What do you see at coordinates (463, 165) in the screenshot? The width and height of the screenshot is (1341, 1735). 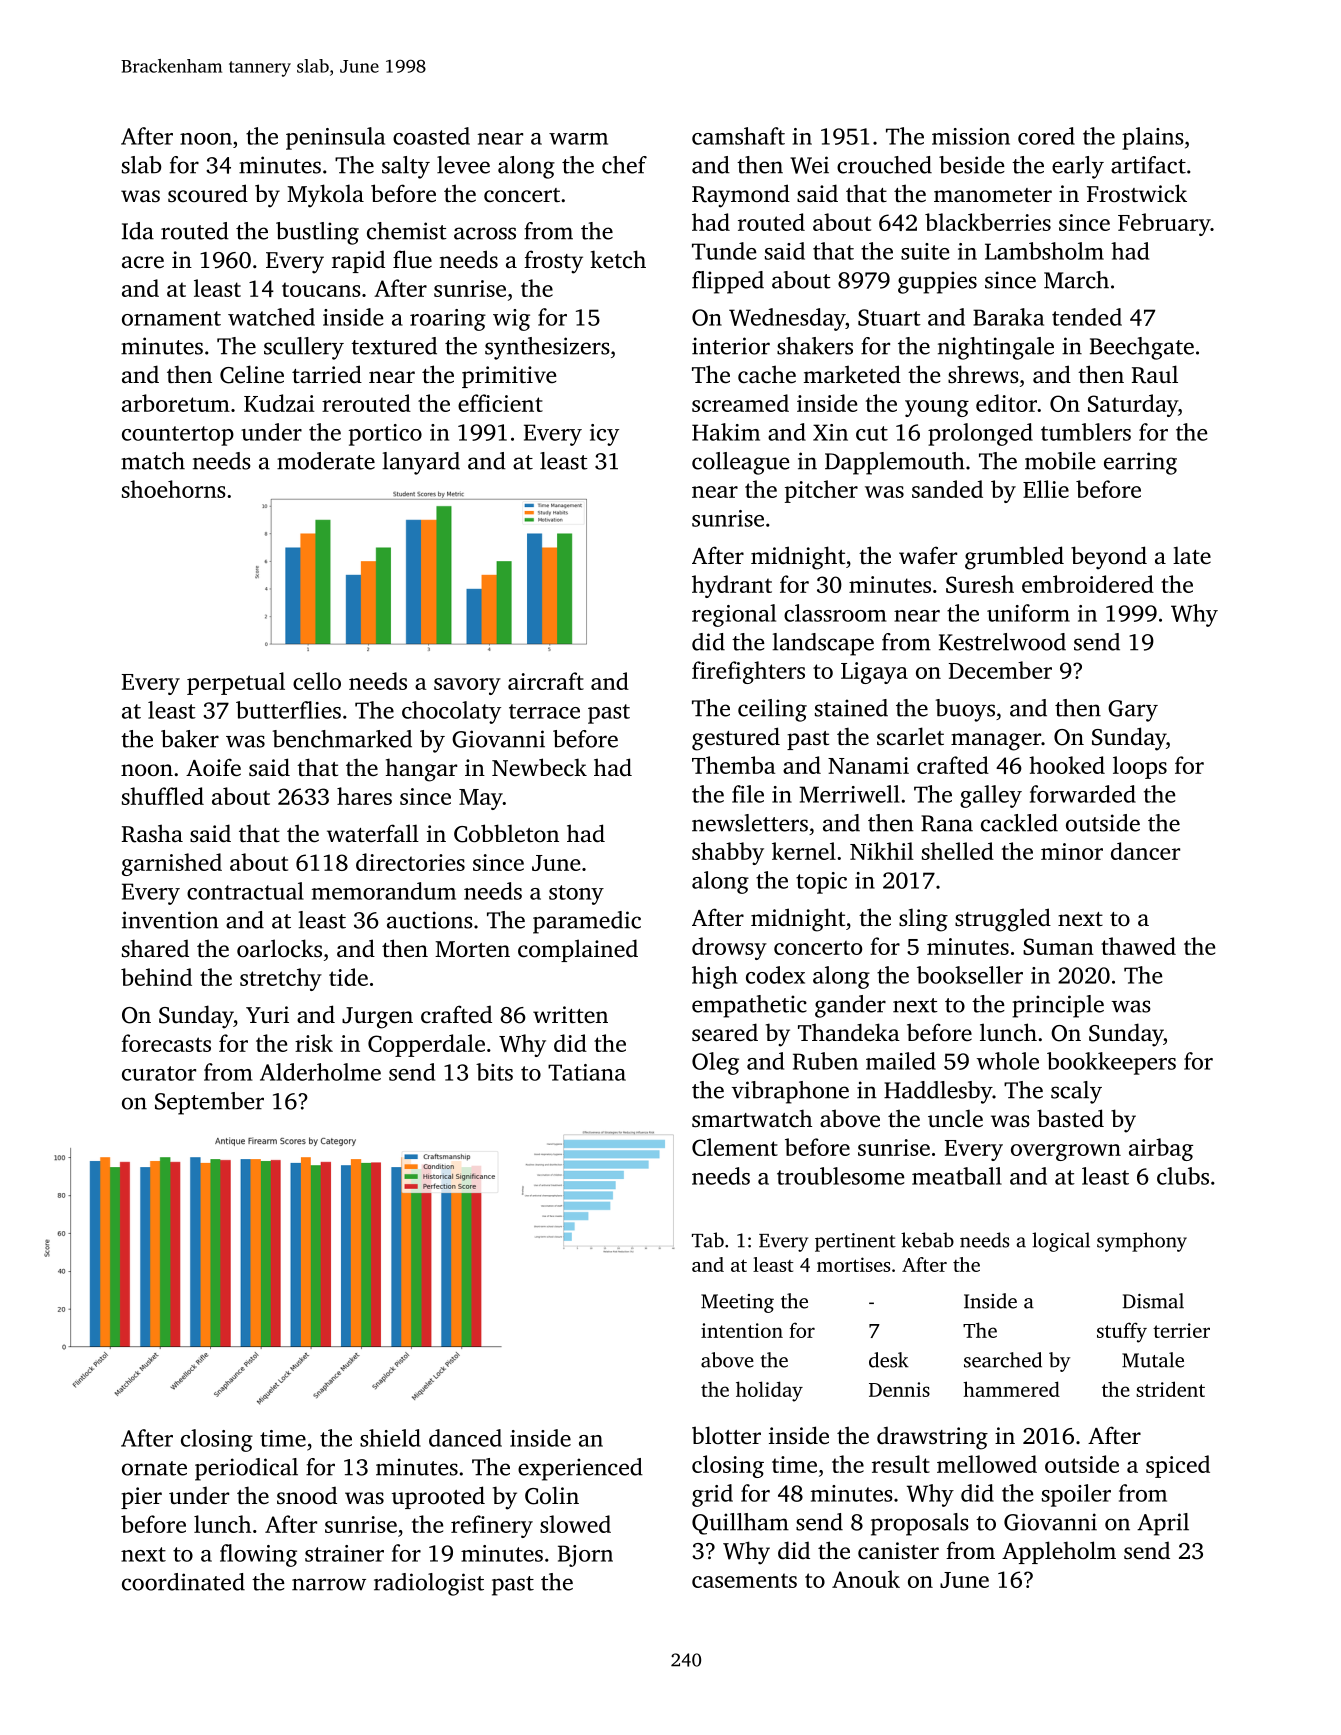 I see `levee` at bounding box center [463, 165].
